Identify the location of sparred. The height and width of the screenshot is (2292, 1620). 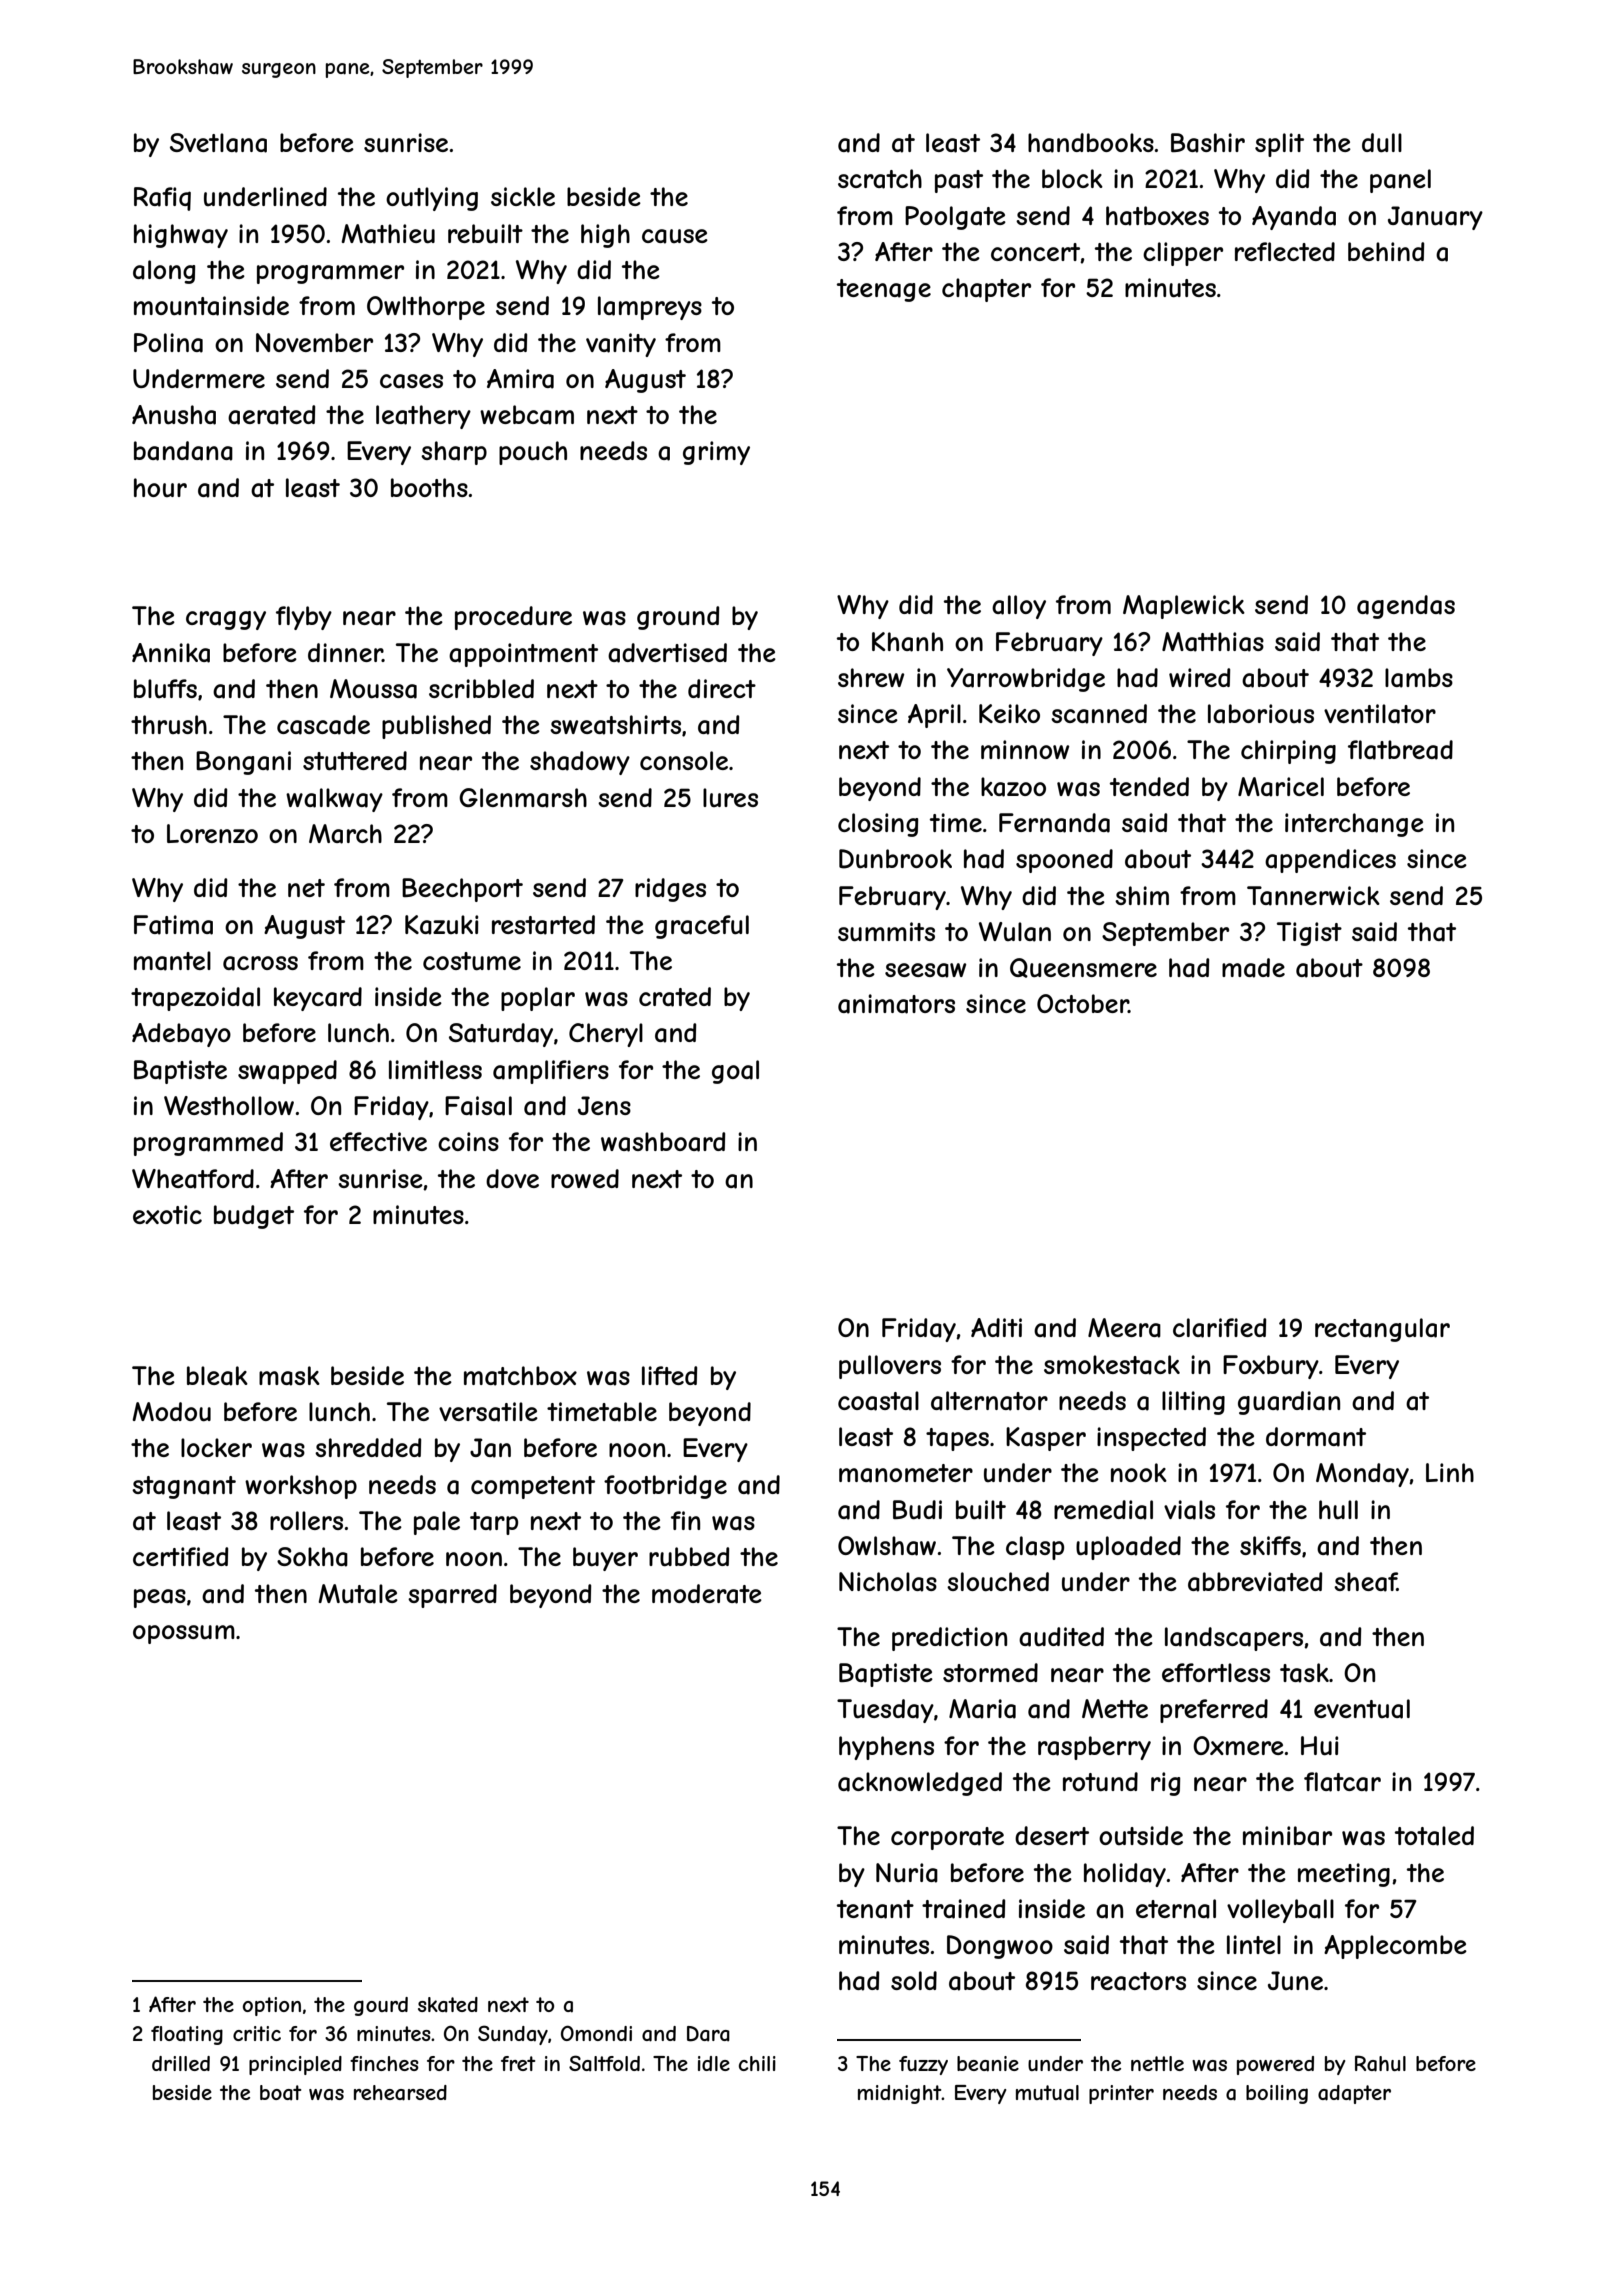
(452, 1596).
